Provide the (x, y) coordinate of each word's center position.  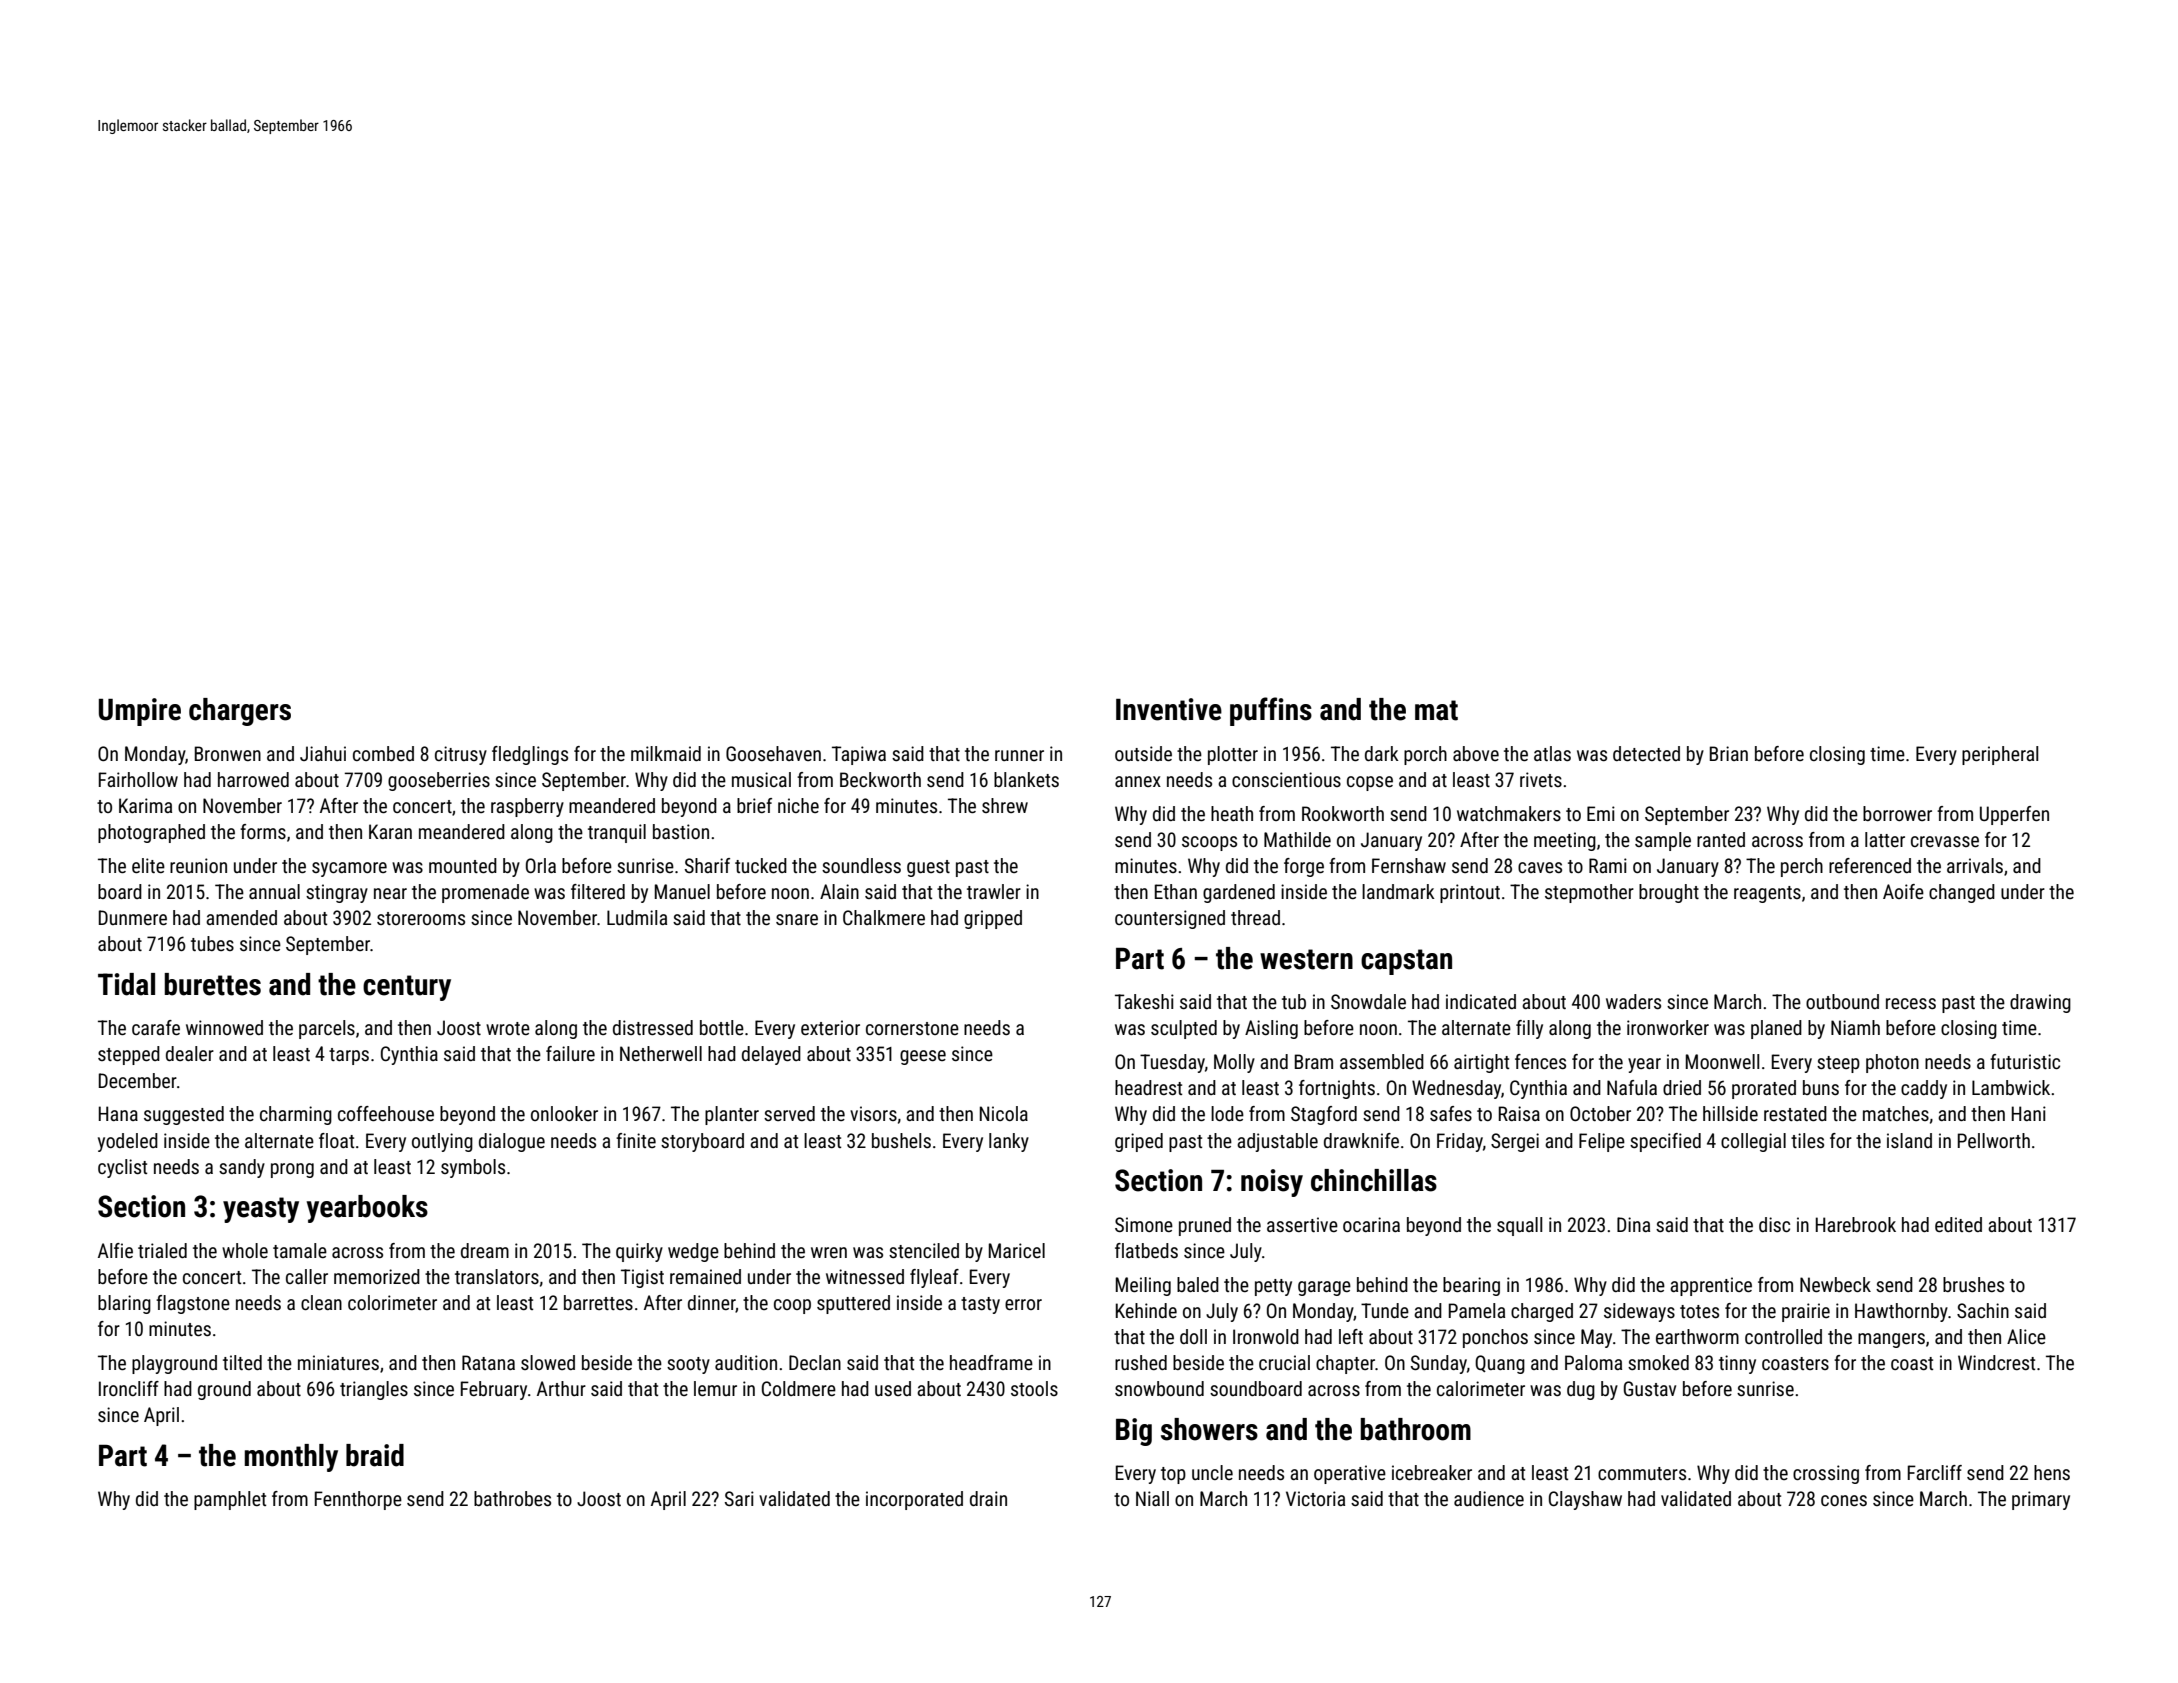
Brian (1729, 753)
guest (928, 868)
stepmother (1589, 893)
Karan (390, 831)
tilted (242, 1362)
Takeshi (1144, 1001)
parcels (327, 1029)
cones (1844, 1500)
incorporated (914, 1500)
